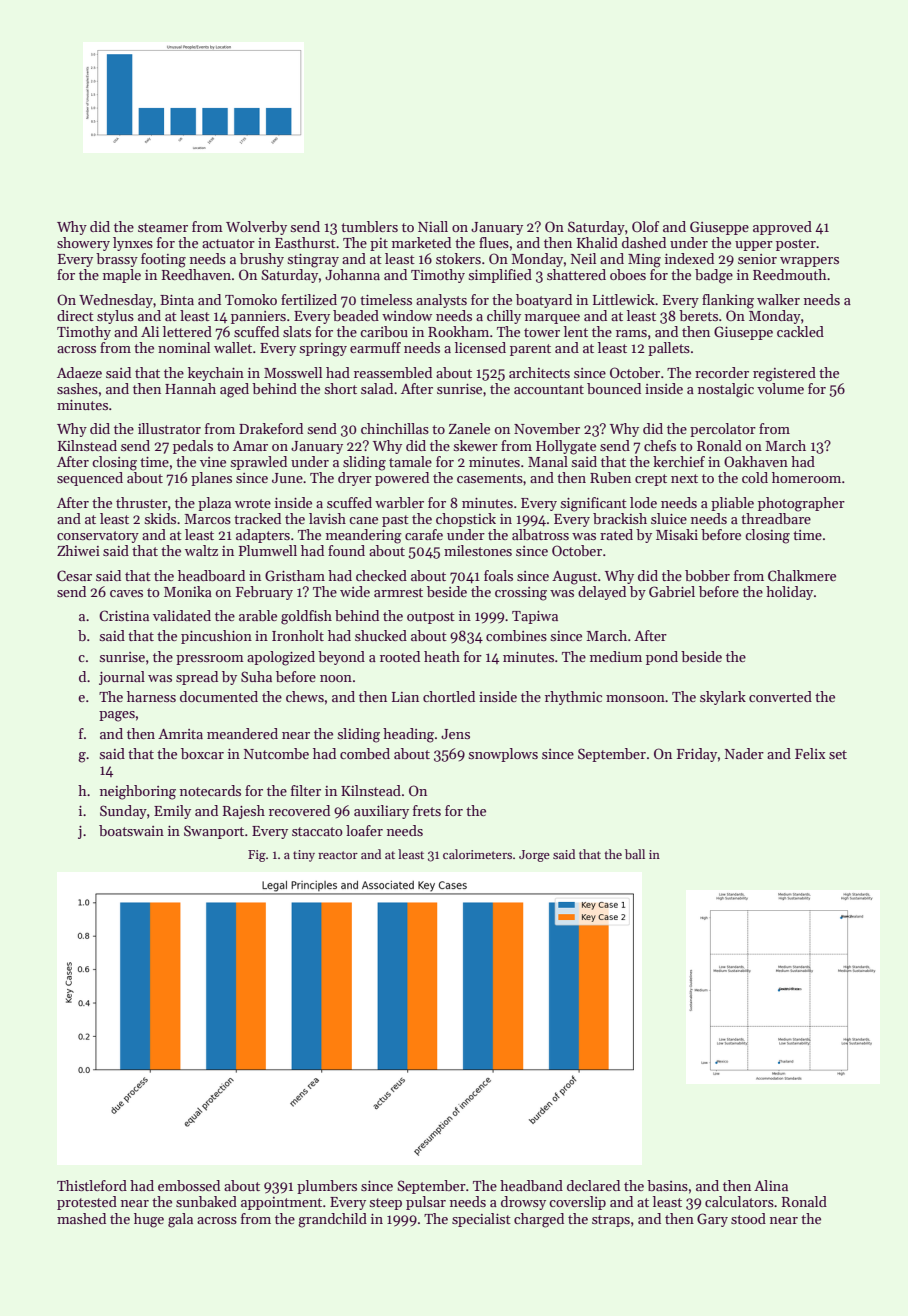  What do you see at coordinates (534, 856) in the screenshot?
I see `Jorge` at bounding box center [534, 856].
